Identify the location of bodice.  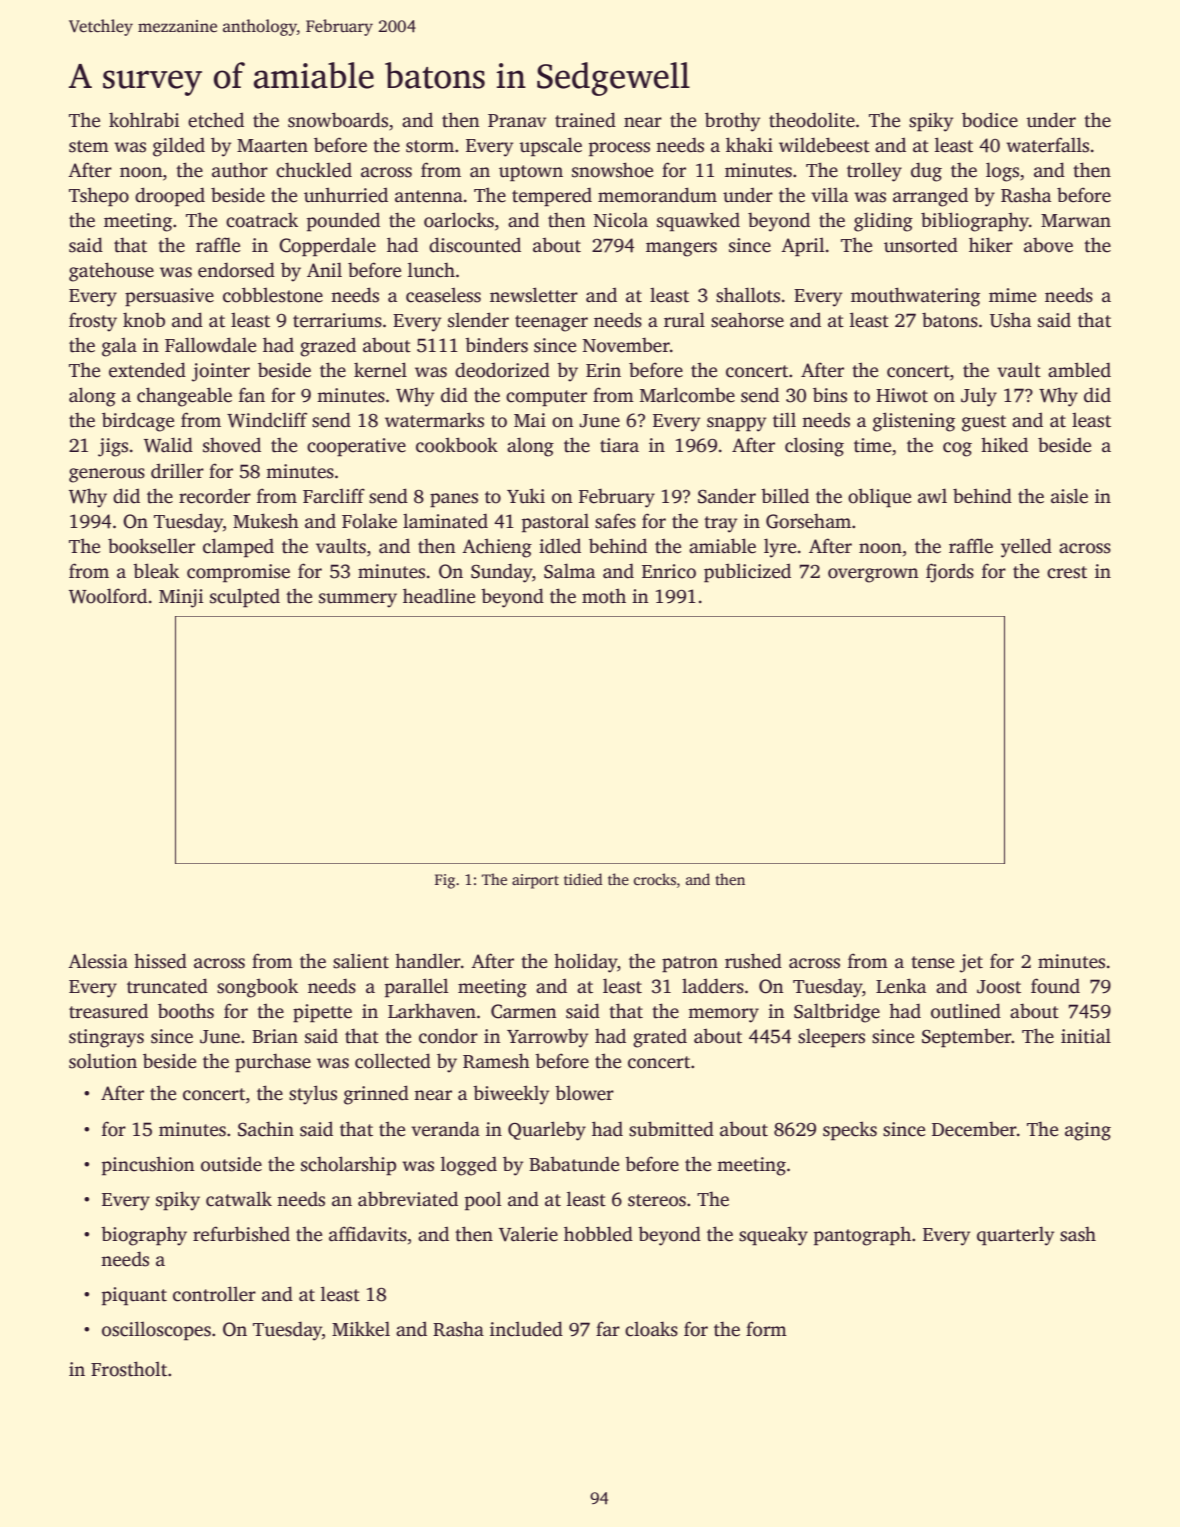
(990, 120).
